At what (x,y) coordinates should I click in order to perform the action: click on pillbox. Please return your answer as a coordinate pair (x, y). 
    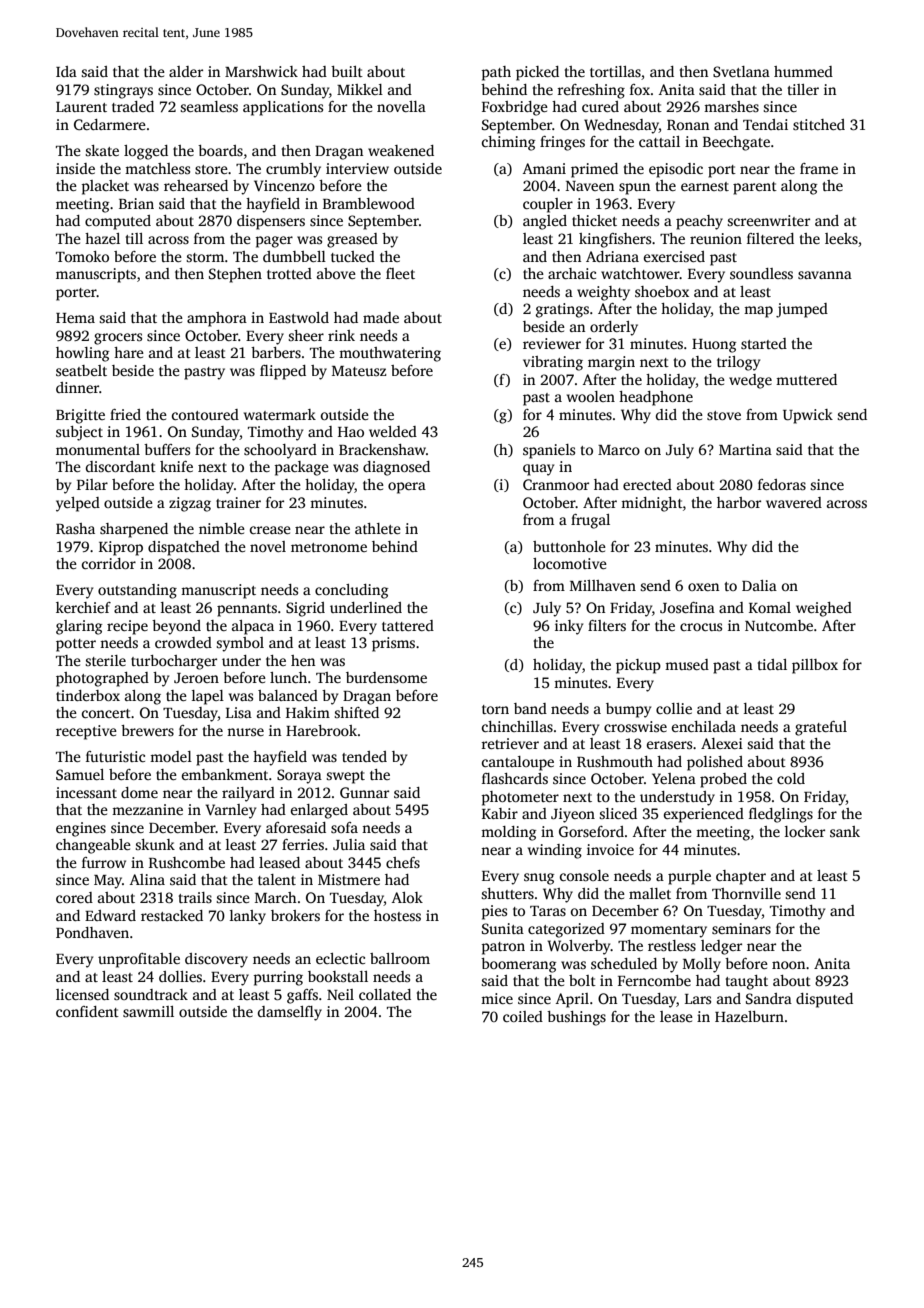
    Looking at the image, I should click on (815, 666).
